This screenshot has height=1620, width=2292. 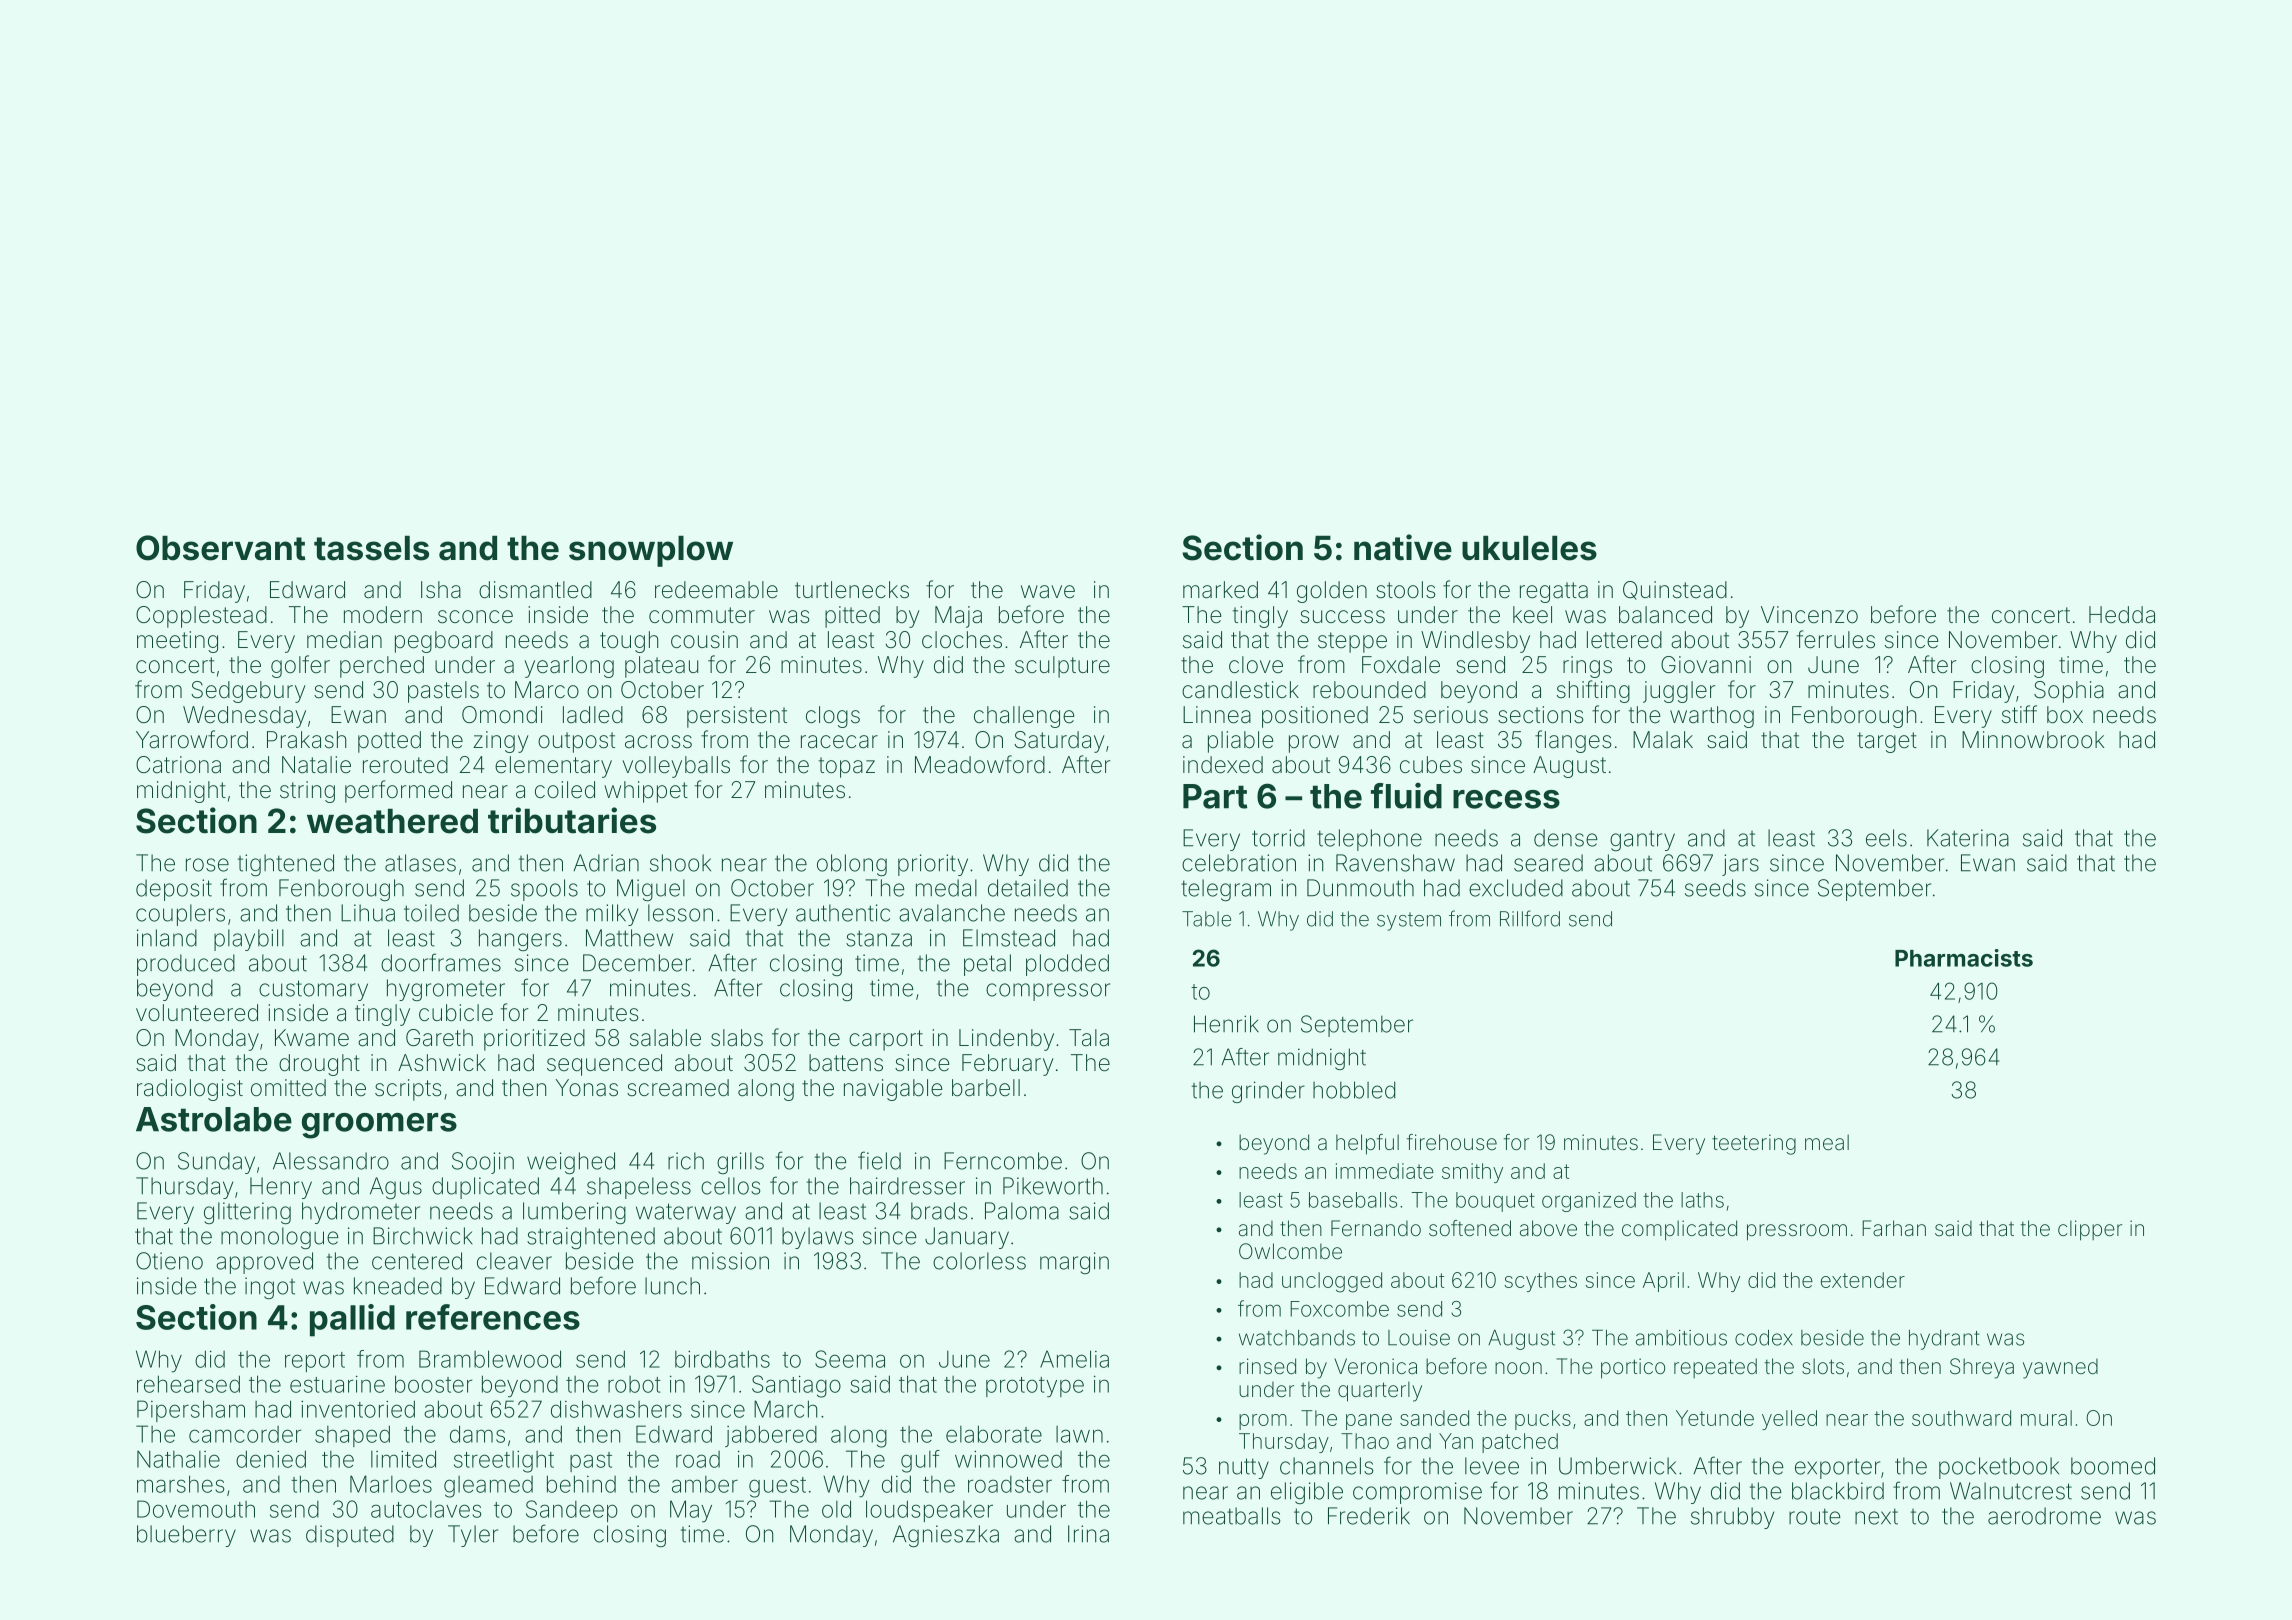 What do you see at coordinates (1964, 958) in the screenshot?
I see `Pharmacists` at bounding box center [1964, 958].
